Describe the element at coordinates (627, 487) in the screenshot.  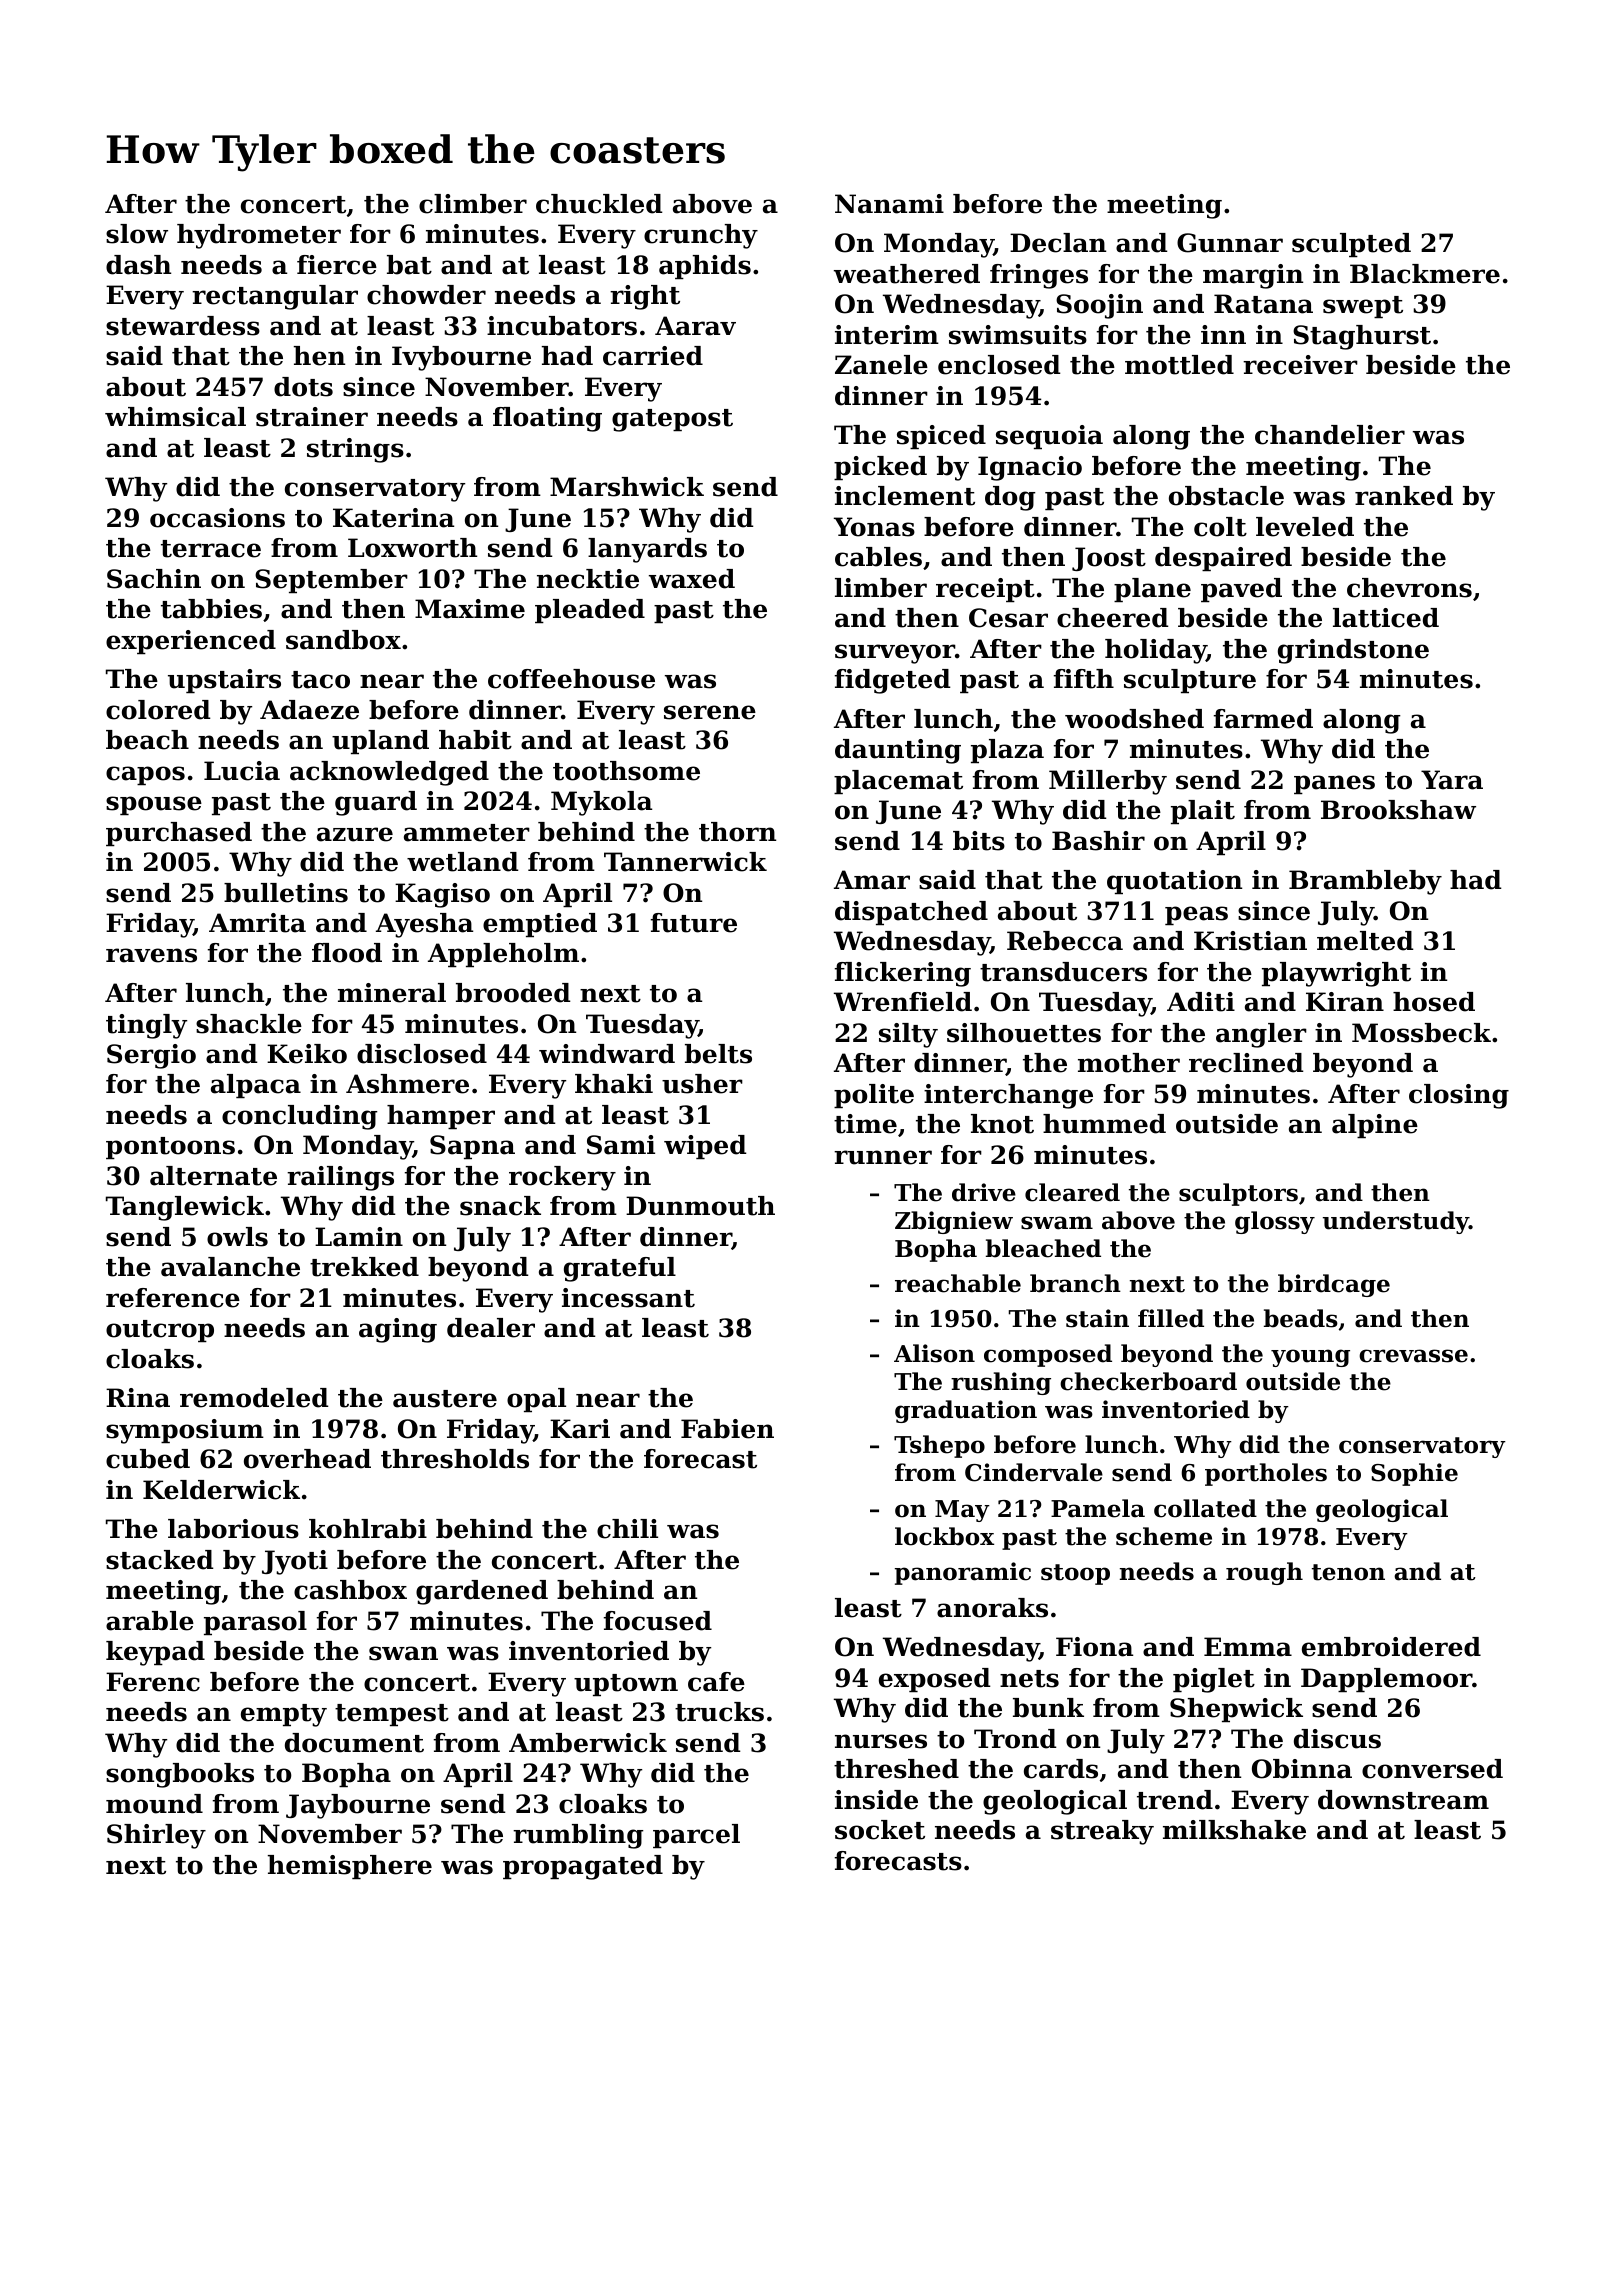
I see `Marshwick` at that location.
